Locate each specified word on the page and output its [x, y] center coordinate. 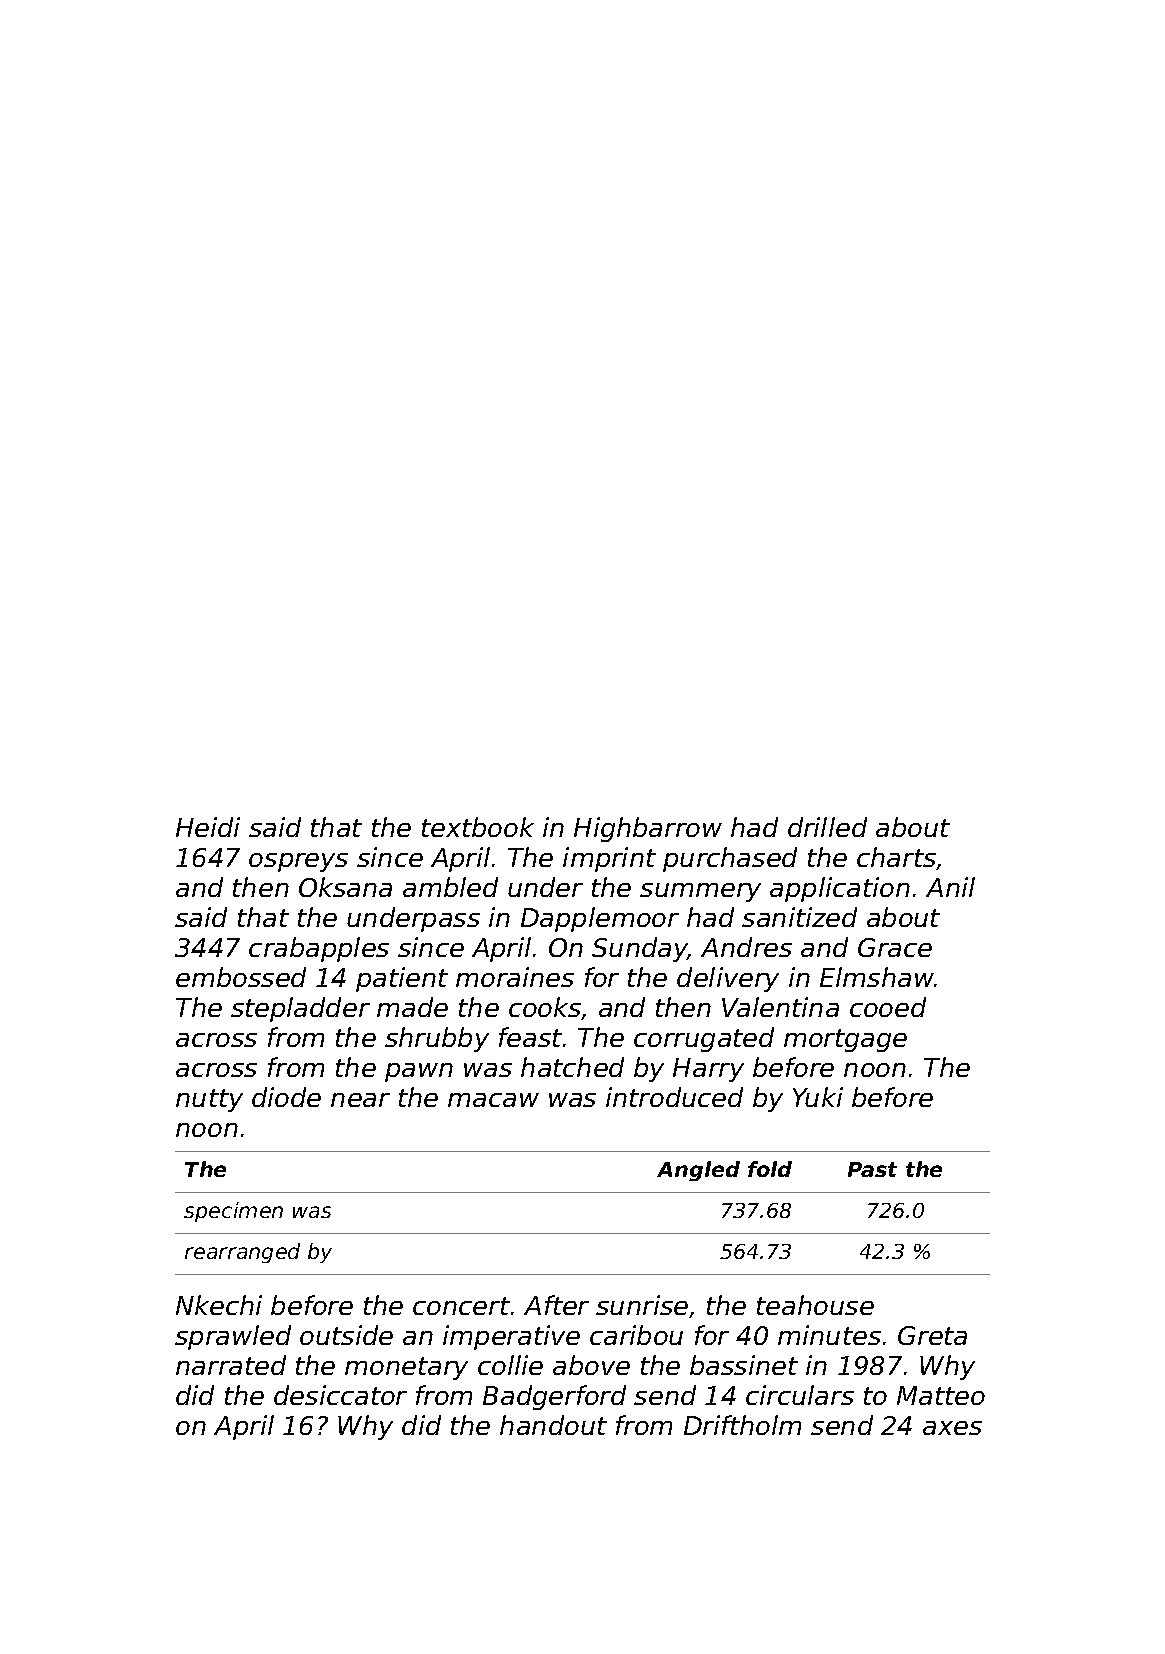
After [556, 1305]
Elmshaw [877, 977]
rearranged [242, 1253]
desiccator [340, 1395]
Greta [932, 1335]
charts [896, 857]
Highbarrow [648, 829]
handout [553, 1425]
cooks [545, 1008]
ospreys [298, 862]
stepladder [300, 1009]
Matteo [941, 1395]
